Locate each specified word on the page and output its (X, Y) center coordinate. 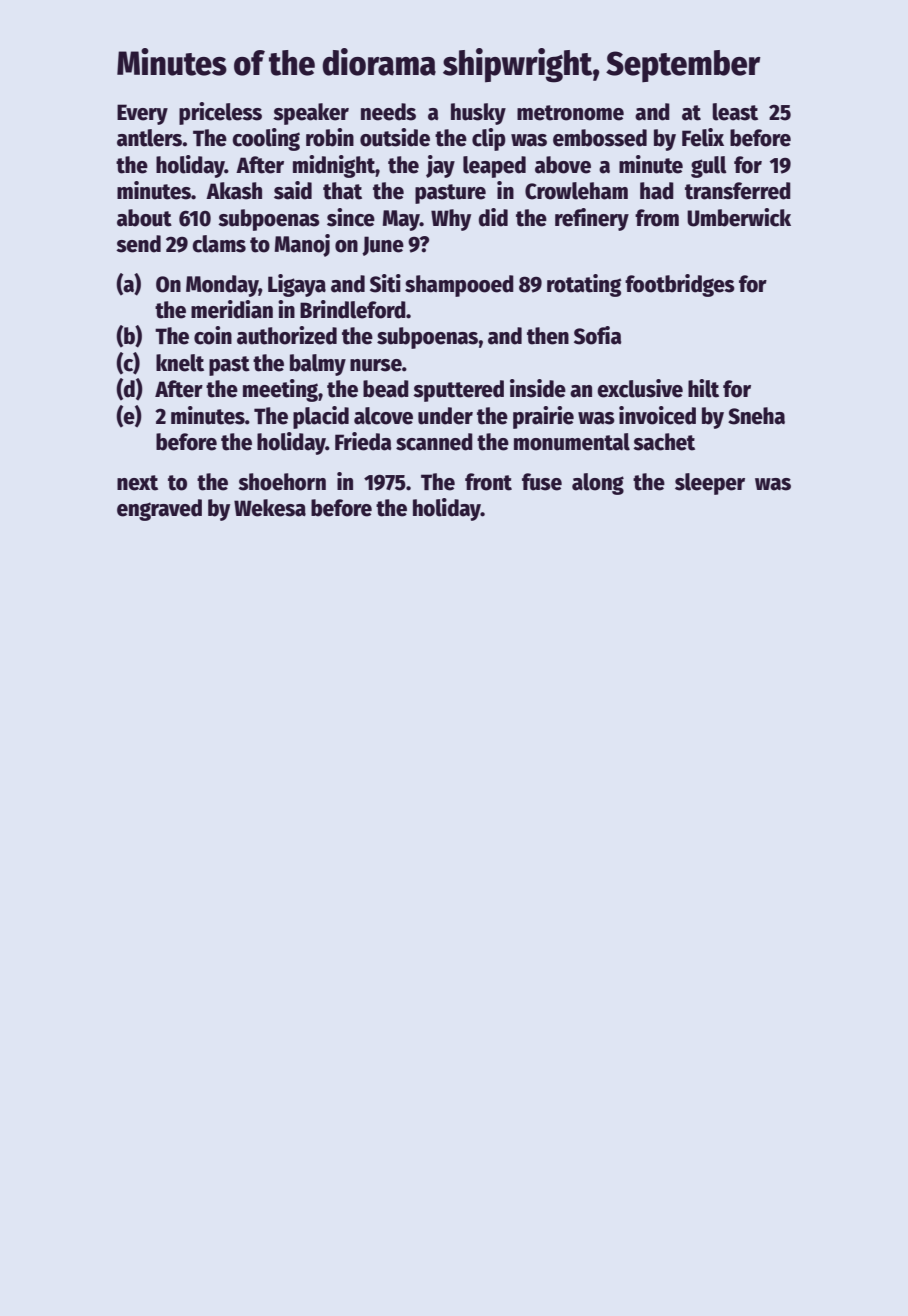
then (548, 336)
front (488, 482)
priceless (220, 113)
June (383, 246)
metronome (570, 113)
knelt (180, 363)
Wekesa (270, 508)
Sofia (597, 335)
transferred (738, 191)
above (563, 165)
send (138, 244)
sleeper (710, 484)
